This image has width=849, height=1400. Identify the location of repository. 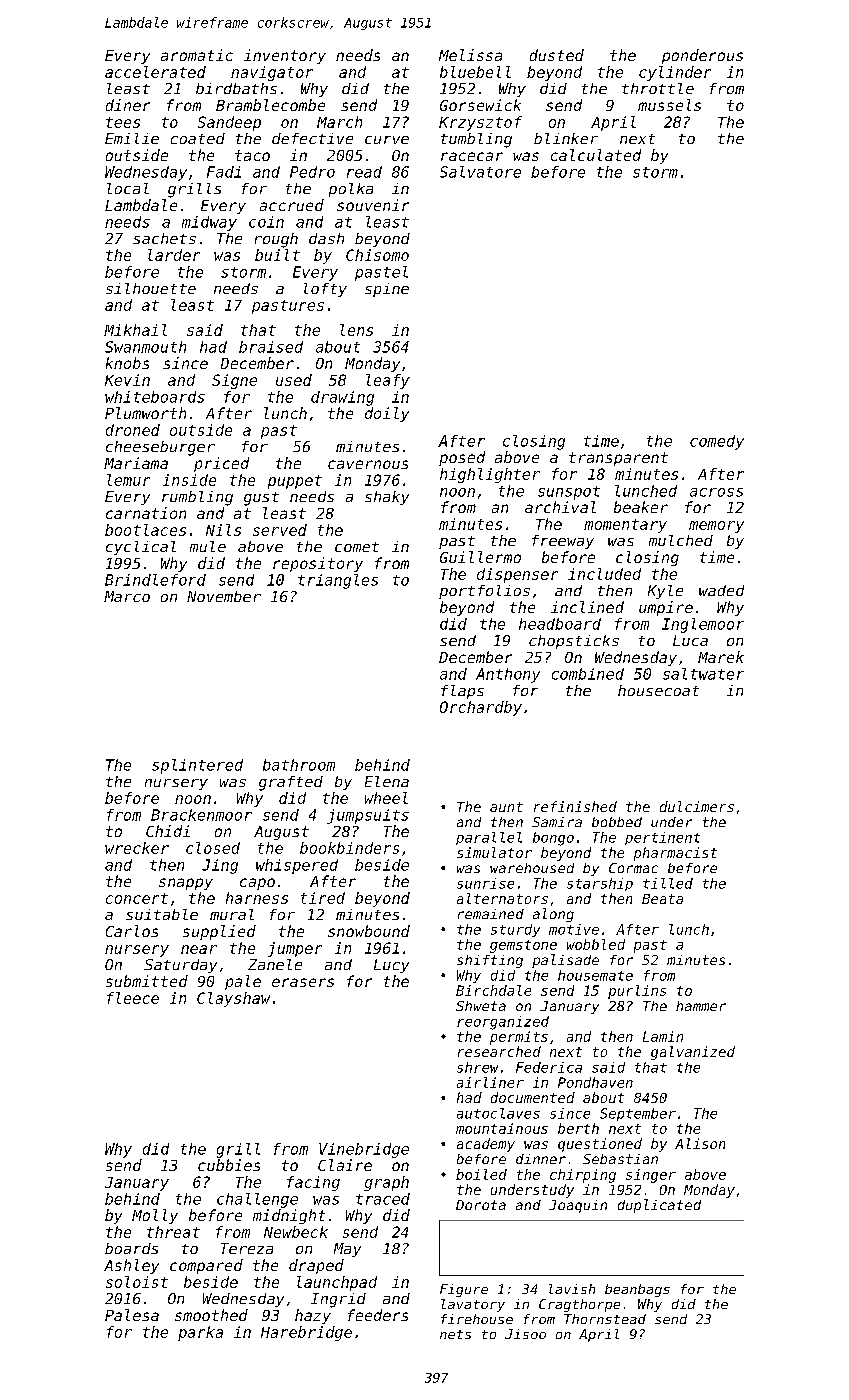
(318, 564).
